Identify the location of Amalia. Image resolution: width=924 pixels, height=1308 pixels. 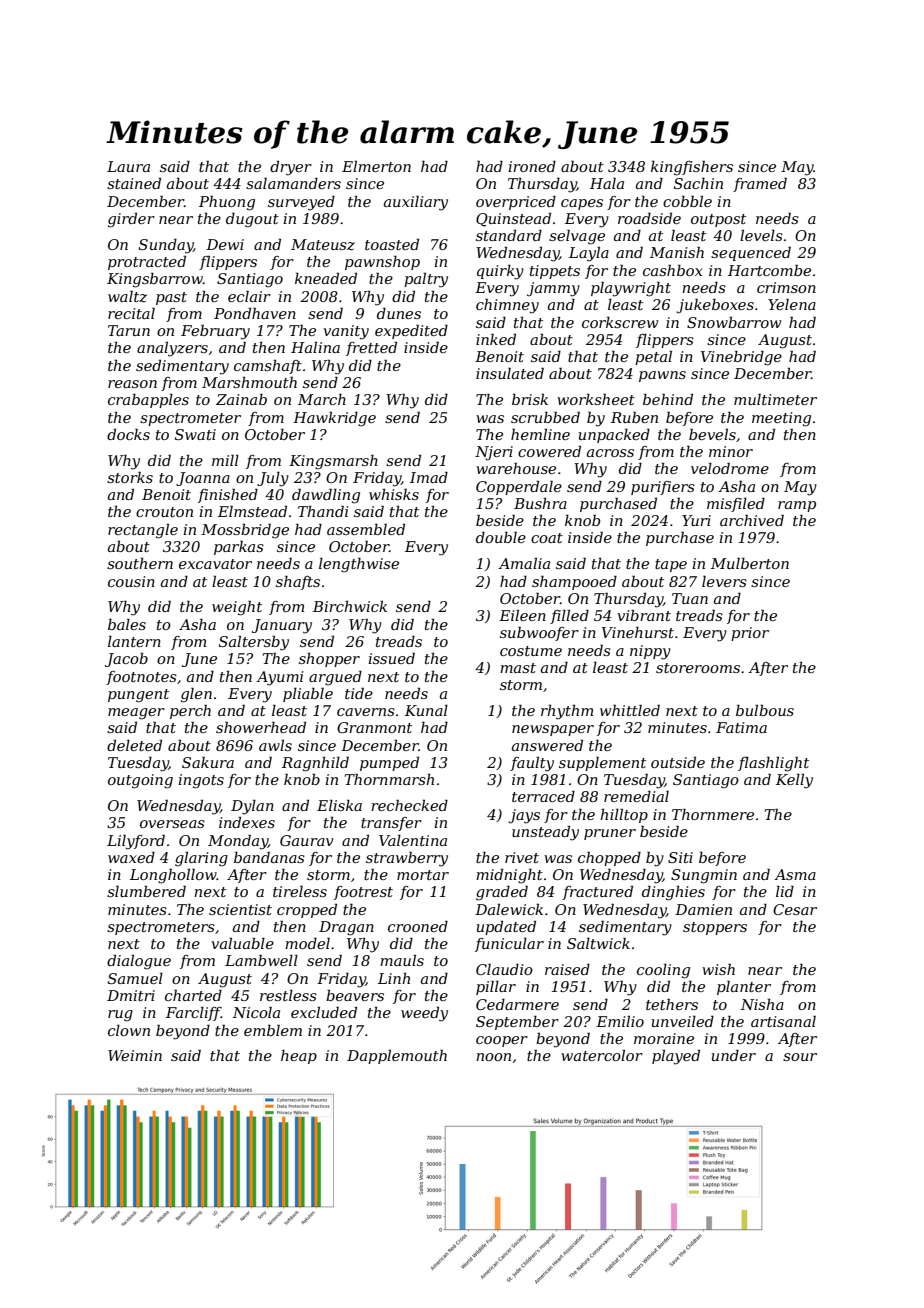
(524, 563).
